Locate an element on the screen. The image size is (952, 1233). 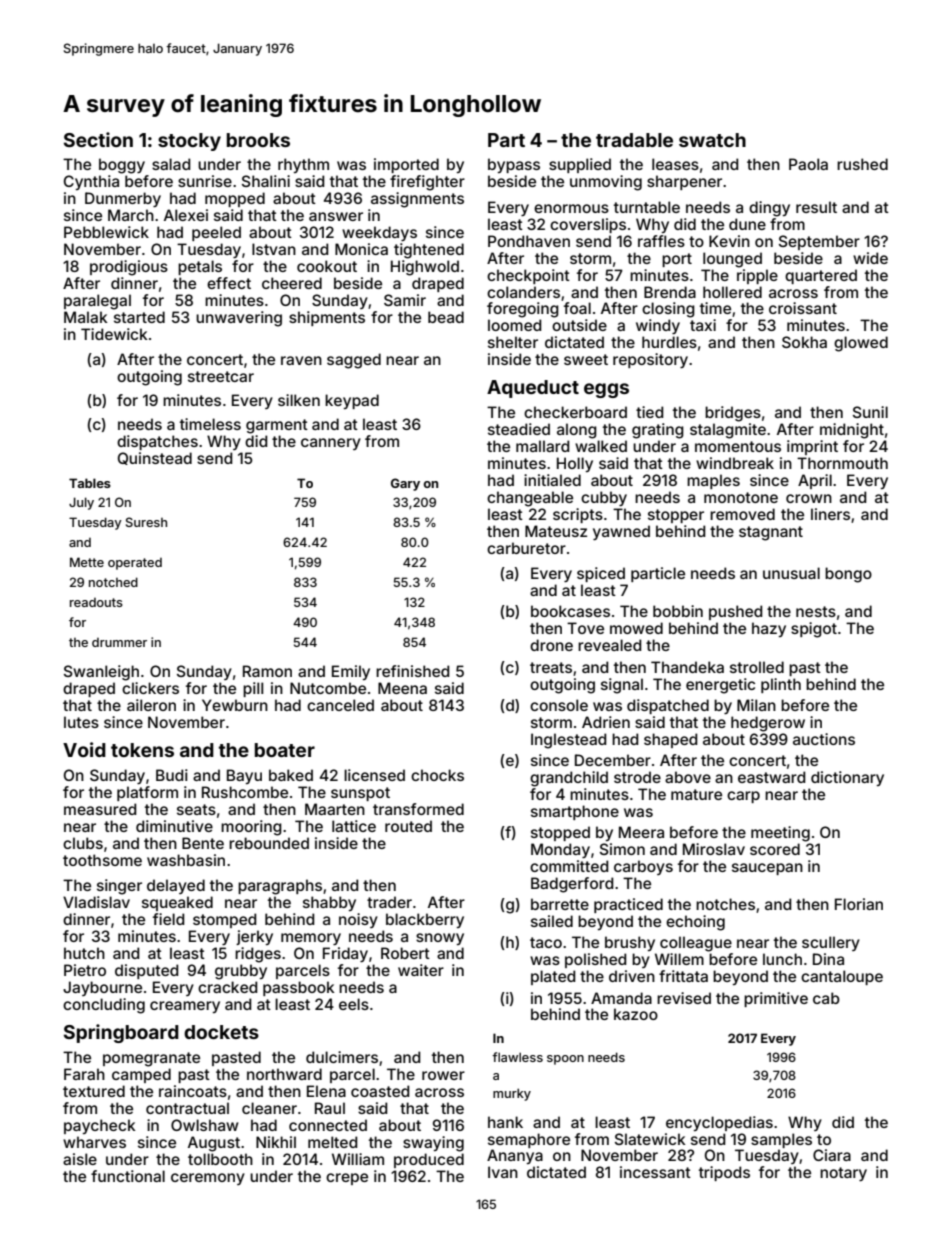
lutes is located at coordinates (81, 722).
